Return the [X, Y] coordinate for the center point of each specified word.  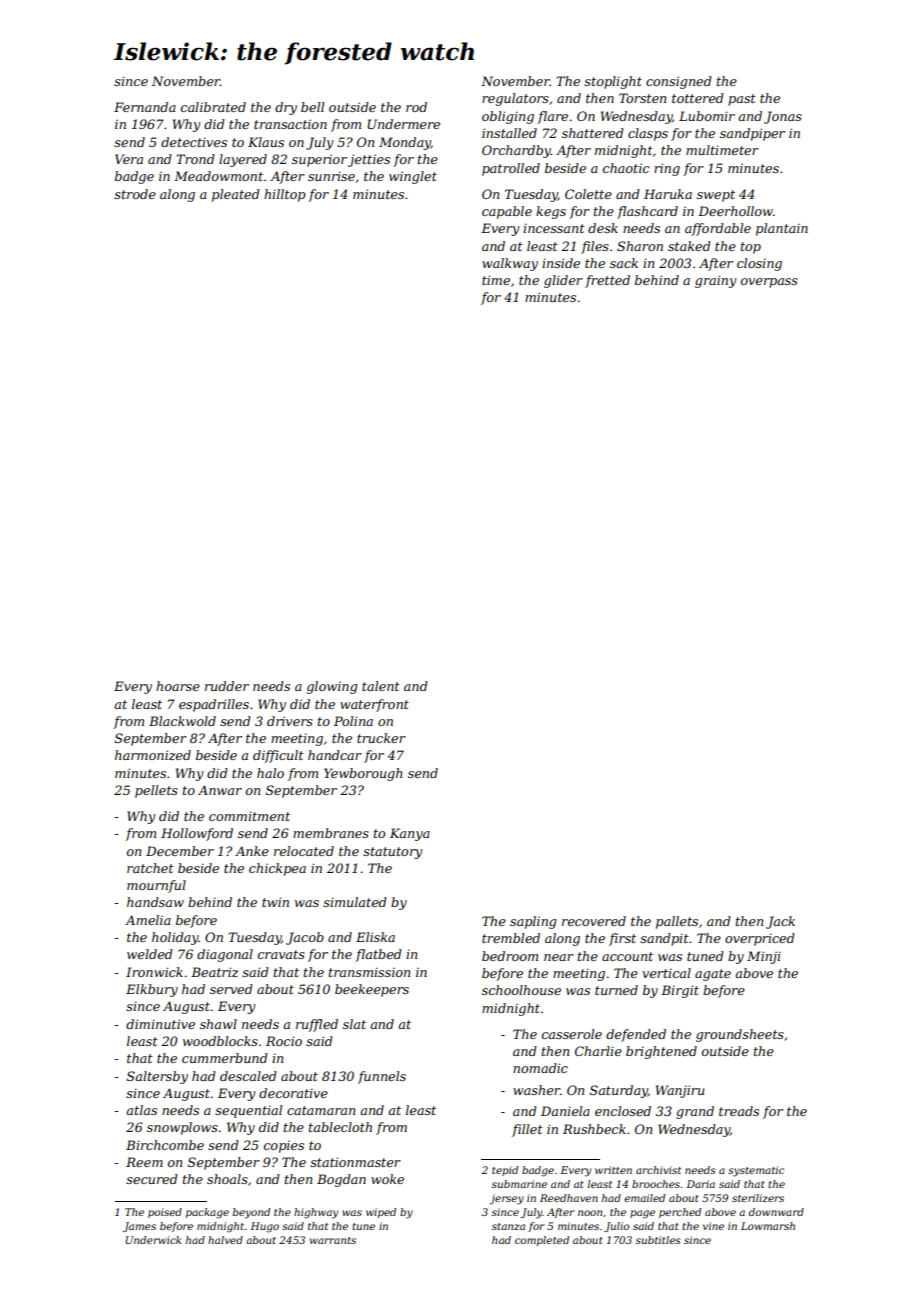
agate [713, 975]
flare [552, 117]
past [742, 100]
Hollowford [197, 834]
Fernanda [145, 107]
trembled [511, 938]
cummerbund [225, 1058]
